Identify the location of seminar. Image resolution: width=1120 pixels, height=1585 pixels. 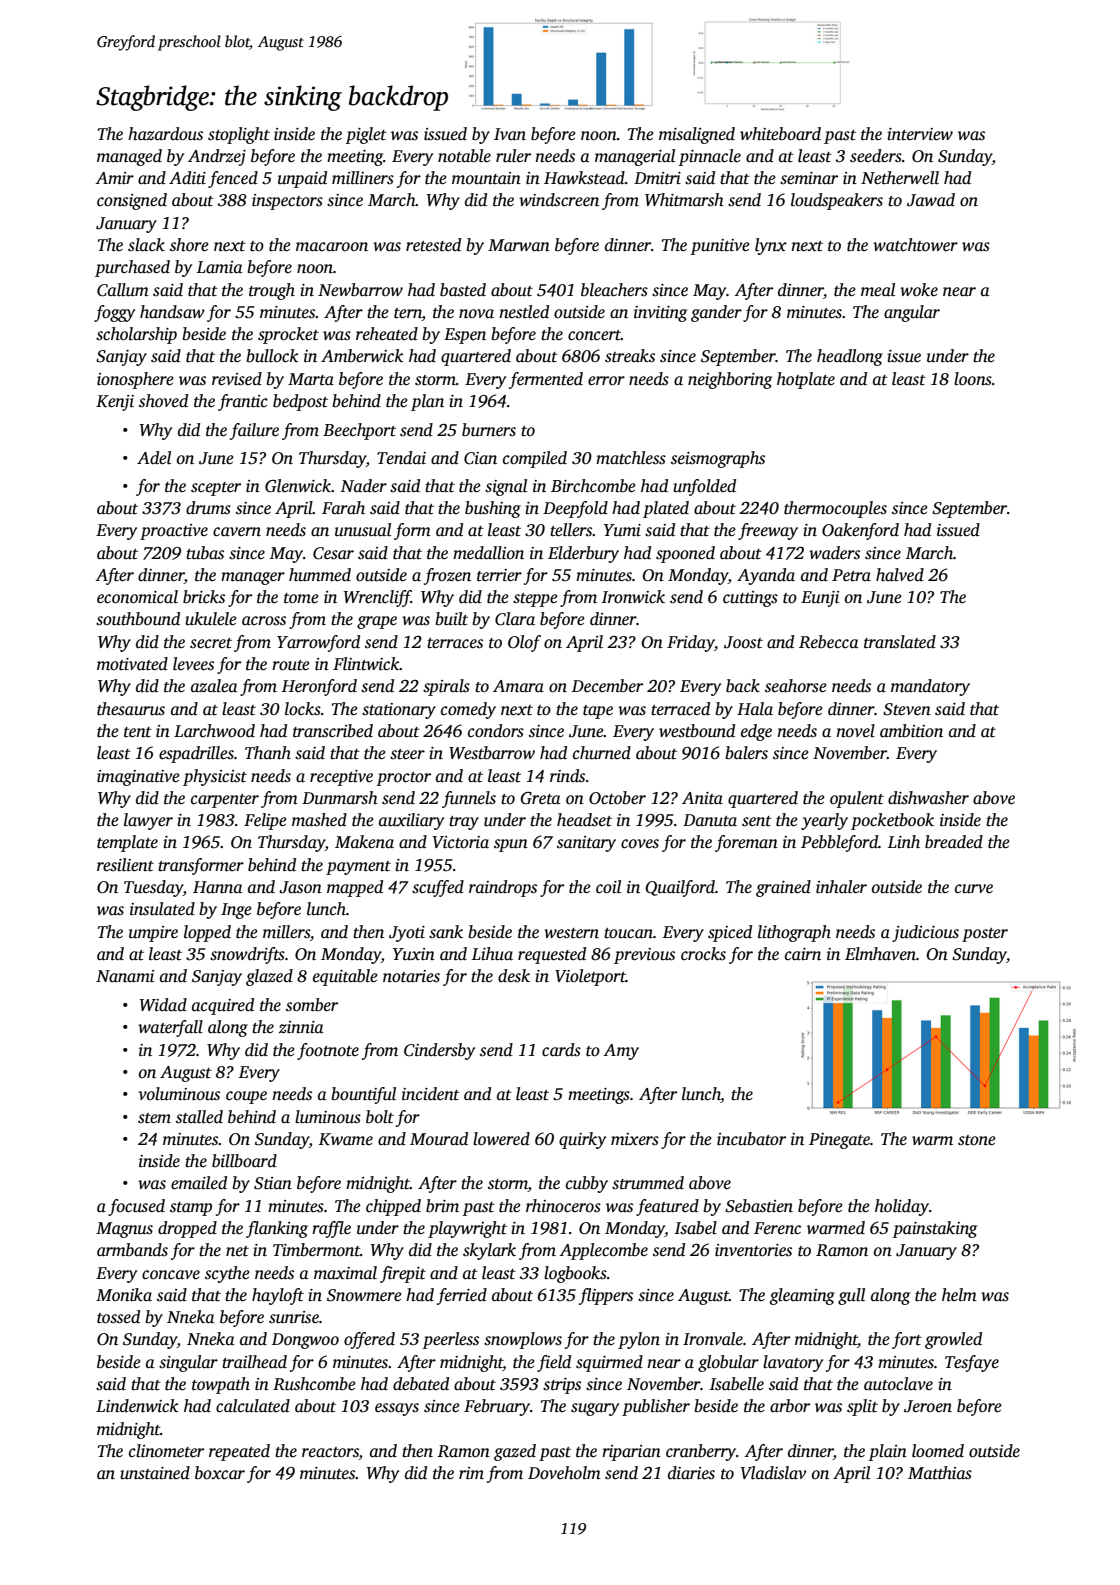
(809, 178).
